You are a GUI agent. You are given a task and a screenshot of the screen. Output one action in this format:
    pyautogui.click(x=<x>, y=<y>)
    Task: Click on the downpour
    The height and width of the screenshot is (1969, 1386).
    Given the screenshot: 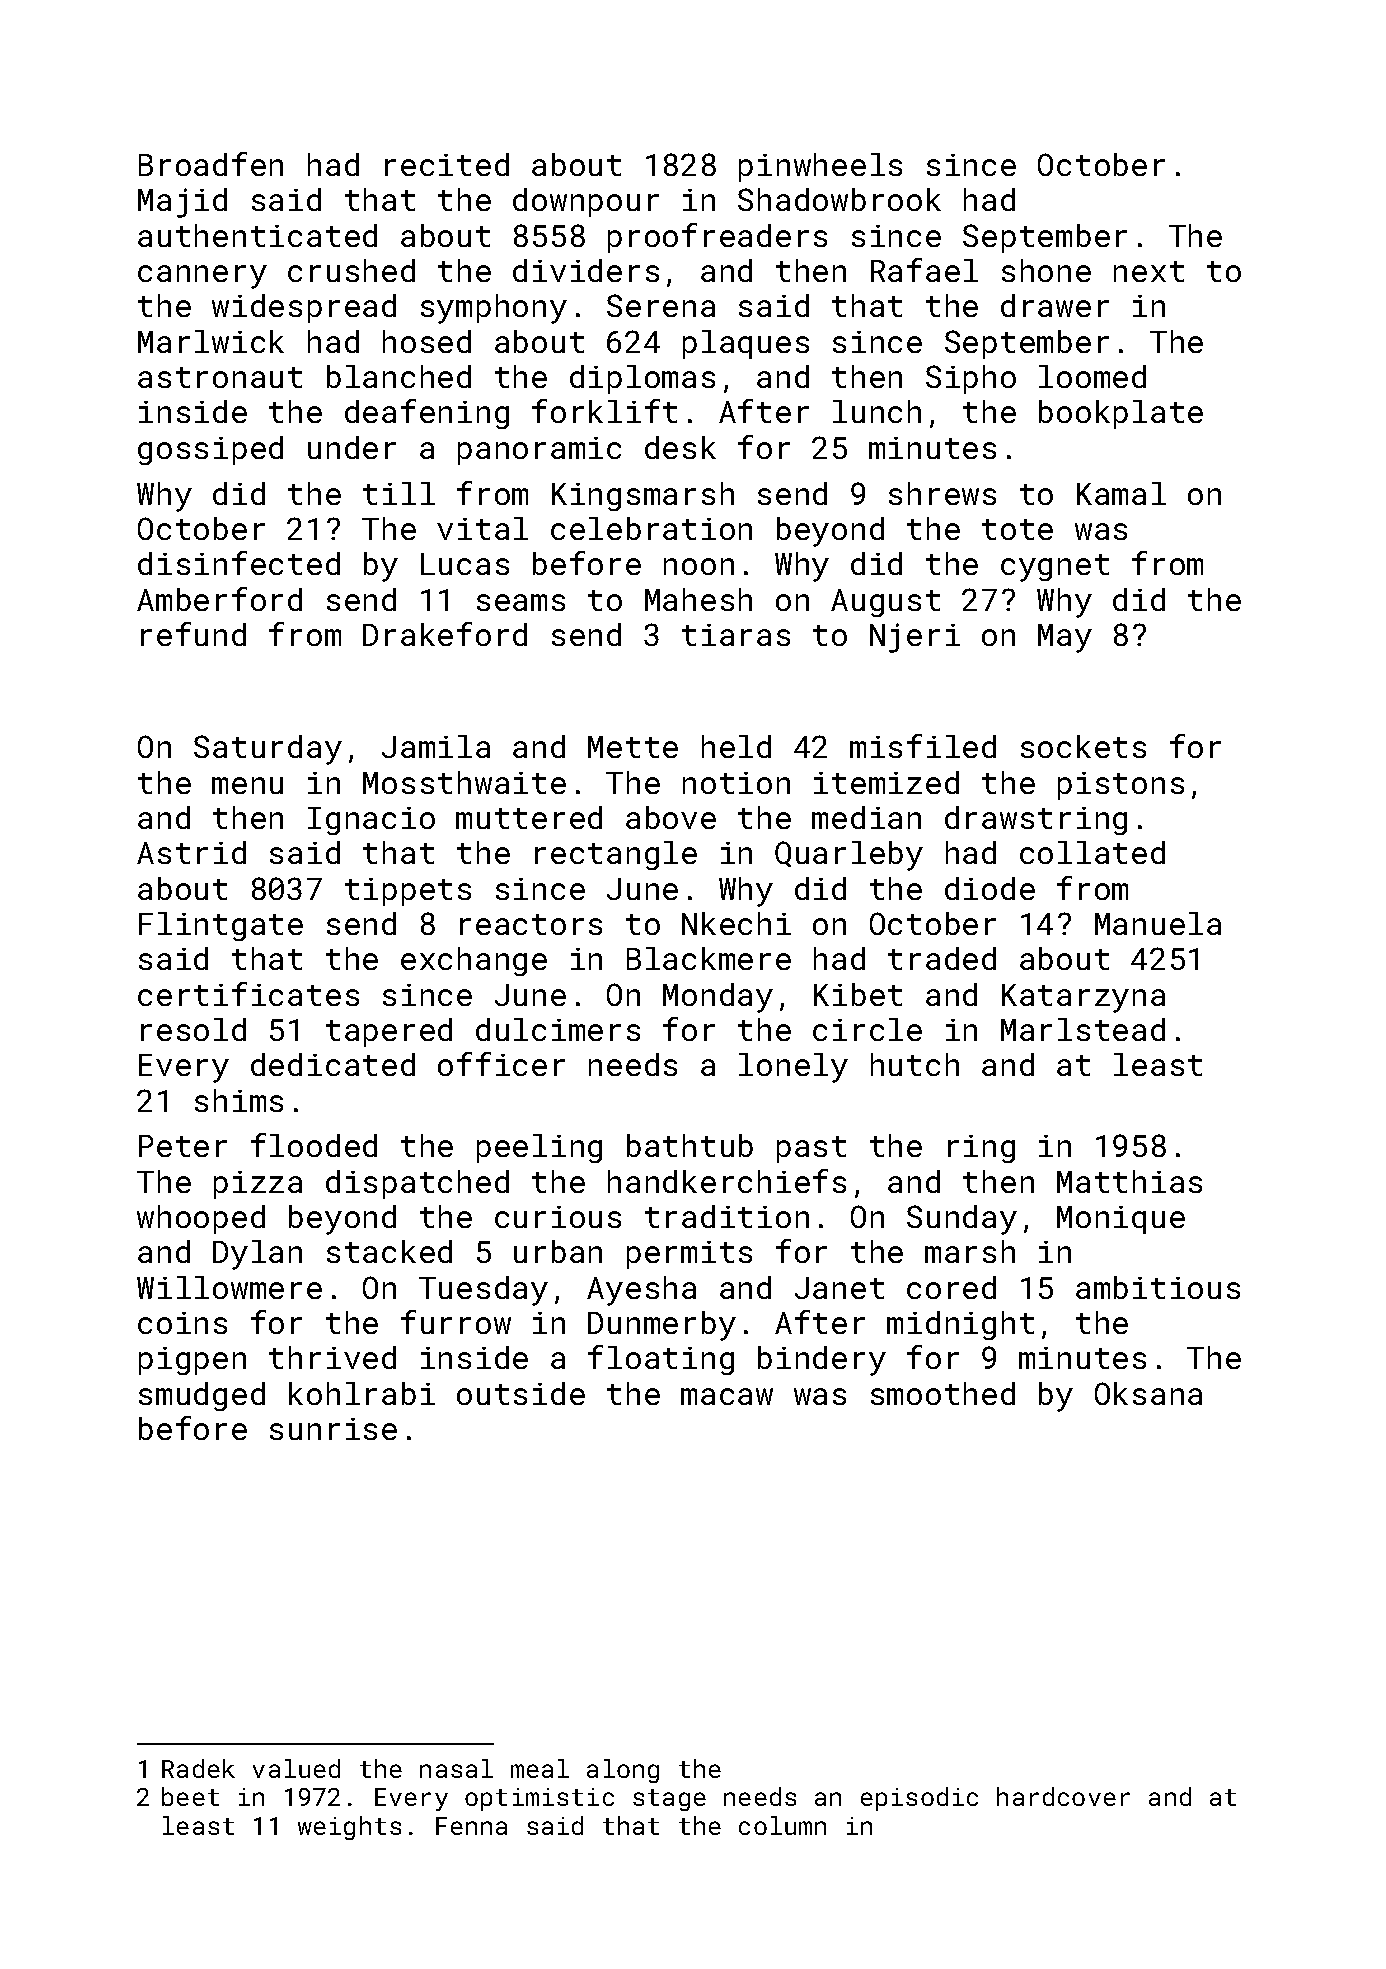 What is the action you would take?
    pyautogui.click(x=586, y=202)
